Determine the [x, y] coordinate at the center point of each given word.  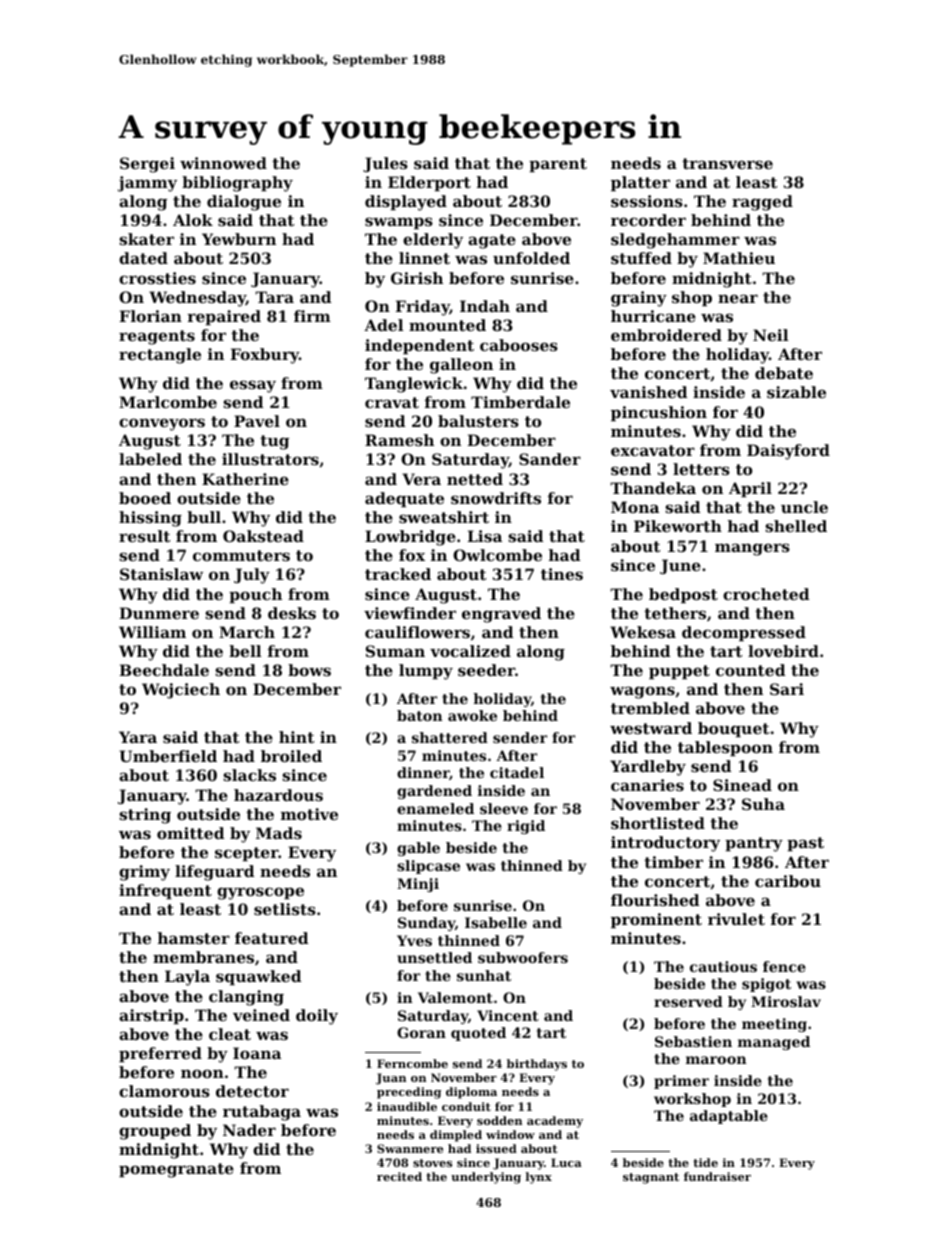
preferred [160, 1054]
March [247, 632]
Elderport [429, 183]
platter [640, 183]
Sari [787, 689]
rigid [526, 827]
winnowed [223, 163]
